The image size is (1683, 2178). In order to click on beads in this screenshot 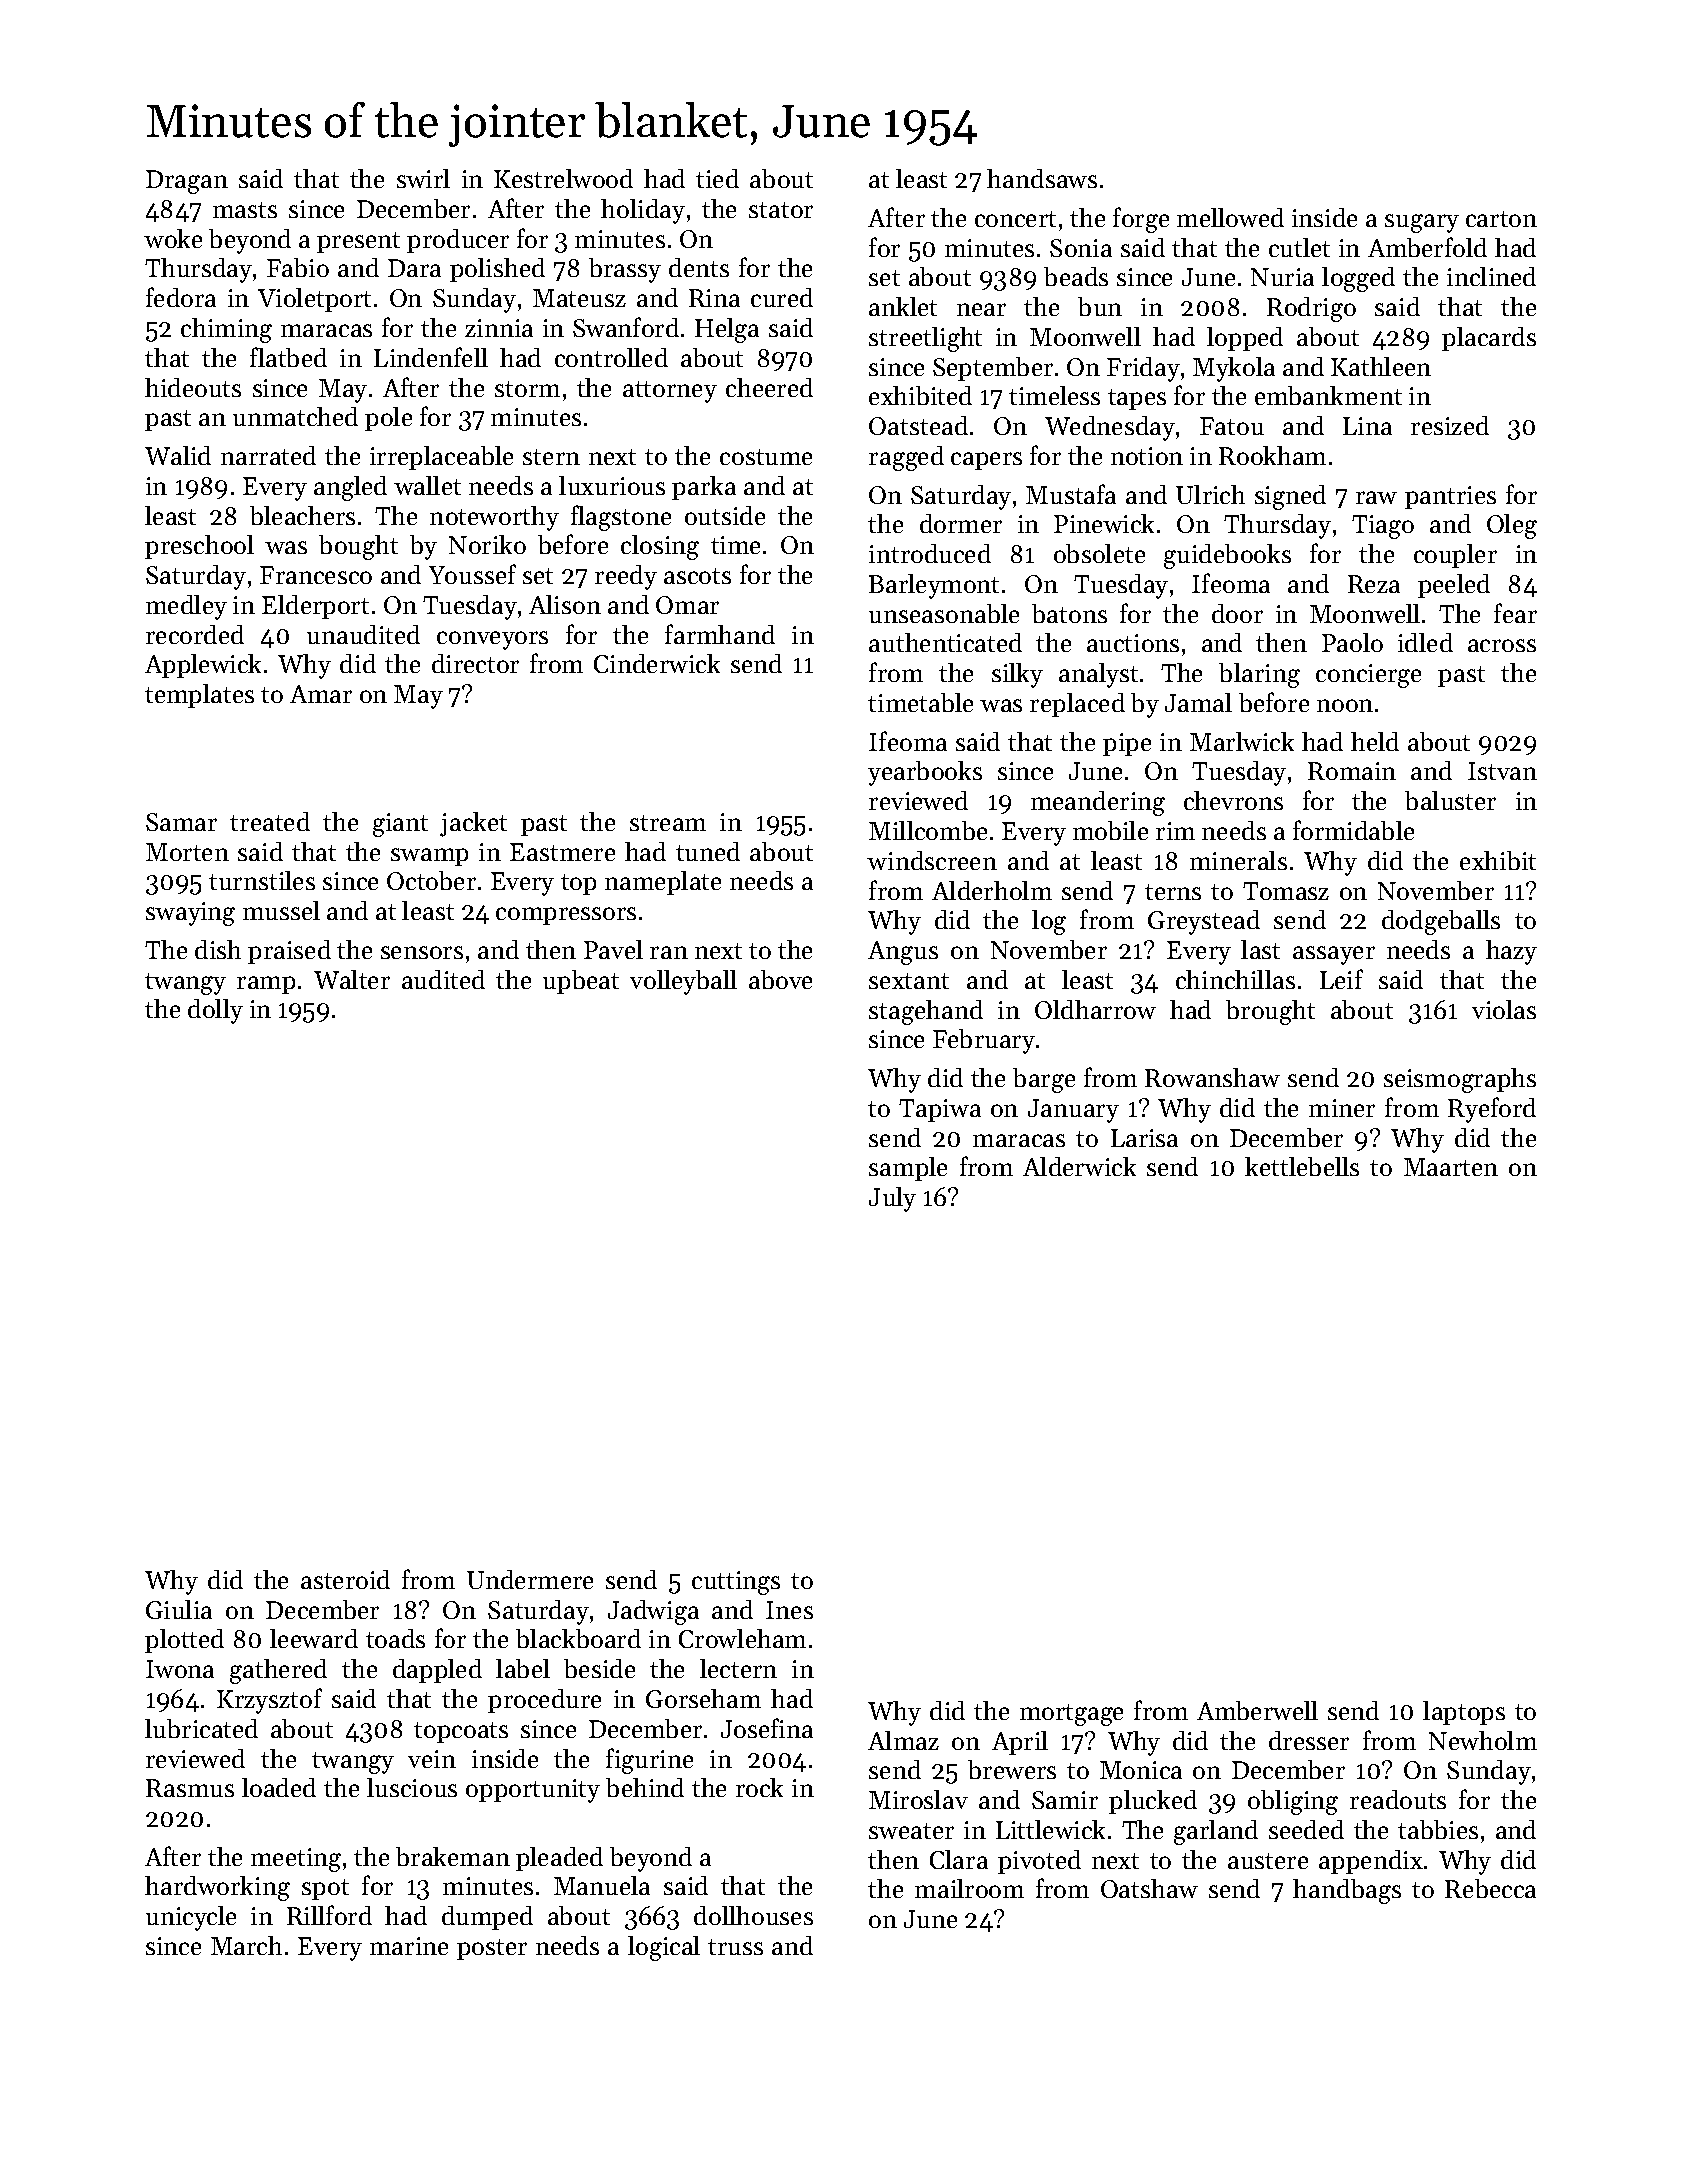, I will do `click(1076, 276)`.
